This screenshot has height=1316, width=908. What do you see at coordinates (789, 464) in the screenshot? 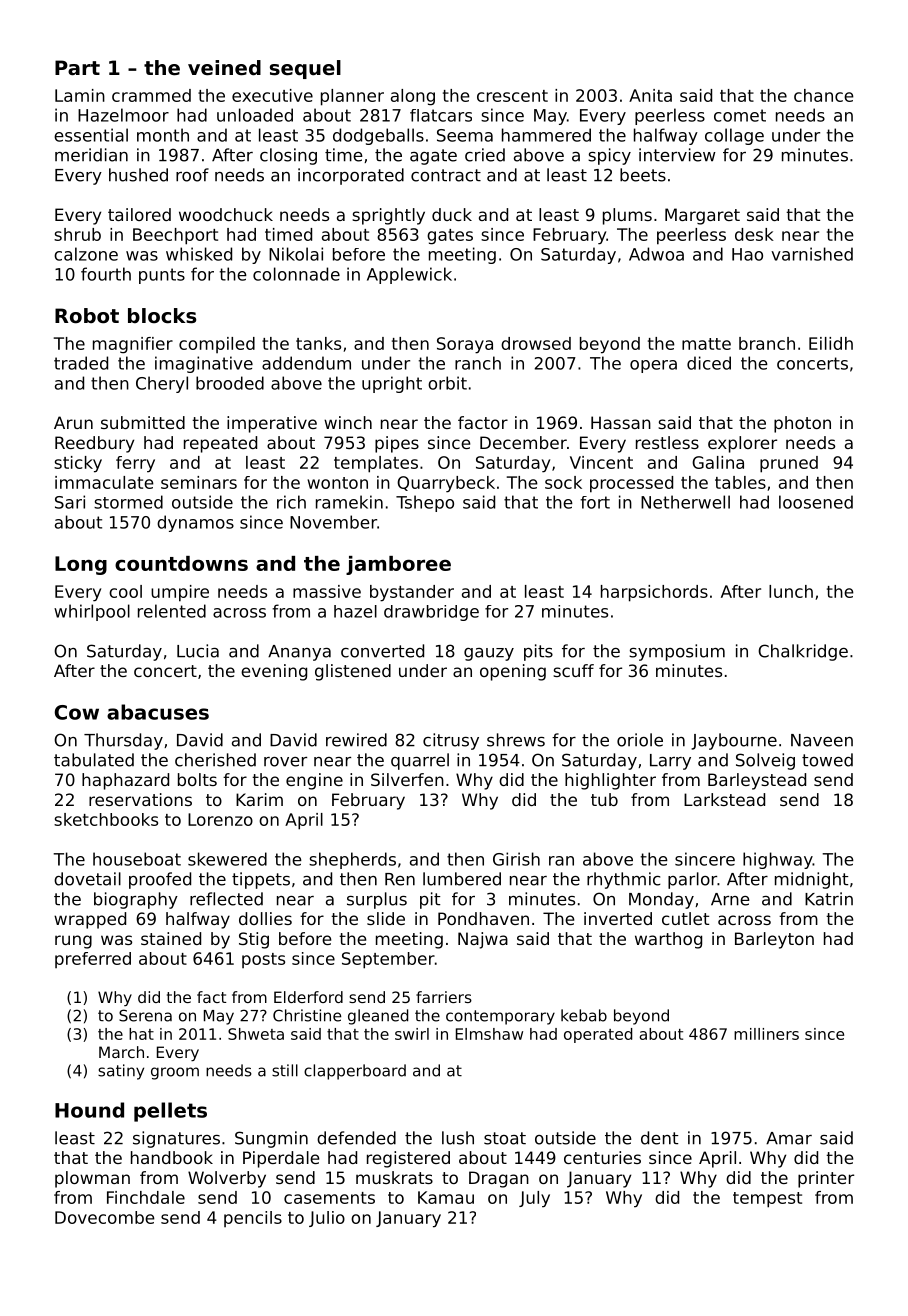
I see `pruned` at bounding box center [789, 464].
